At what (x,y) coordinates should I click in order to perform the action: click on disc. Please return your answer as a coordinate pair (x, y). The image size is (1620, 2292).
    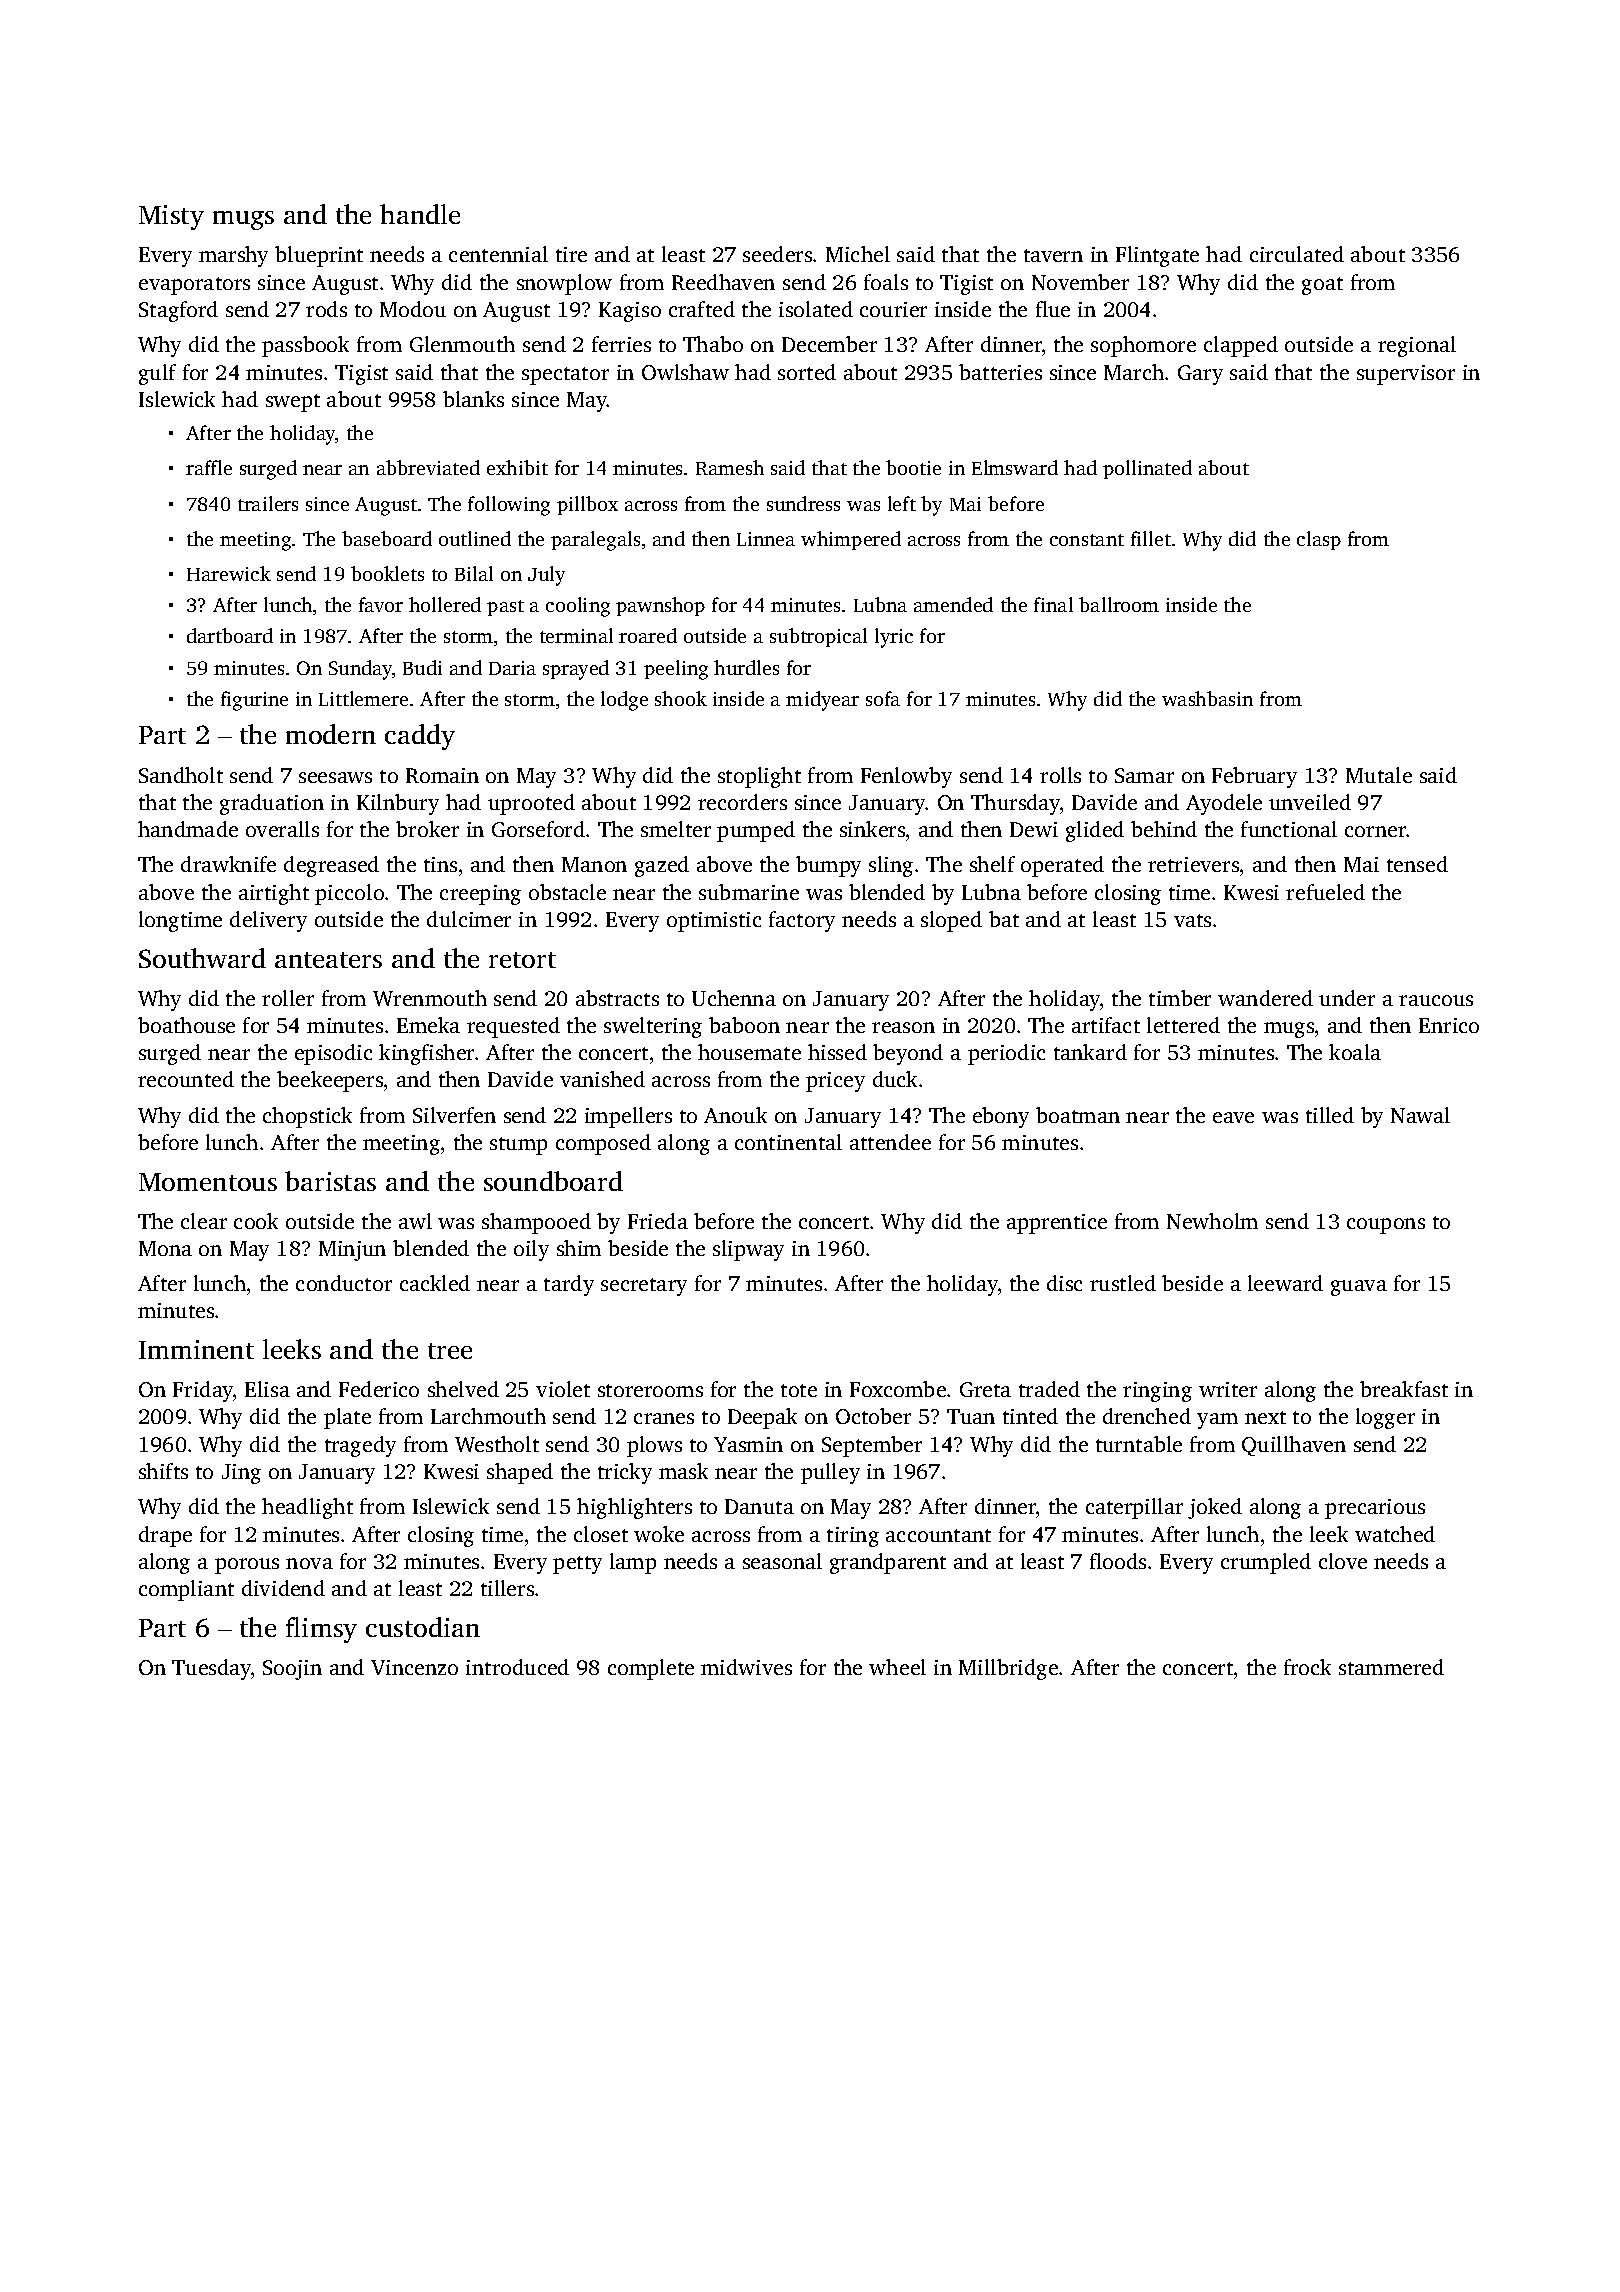
    Looking at the image, I should click on (1064, 1283).
